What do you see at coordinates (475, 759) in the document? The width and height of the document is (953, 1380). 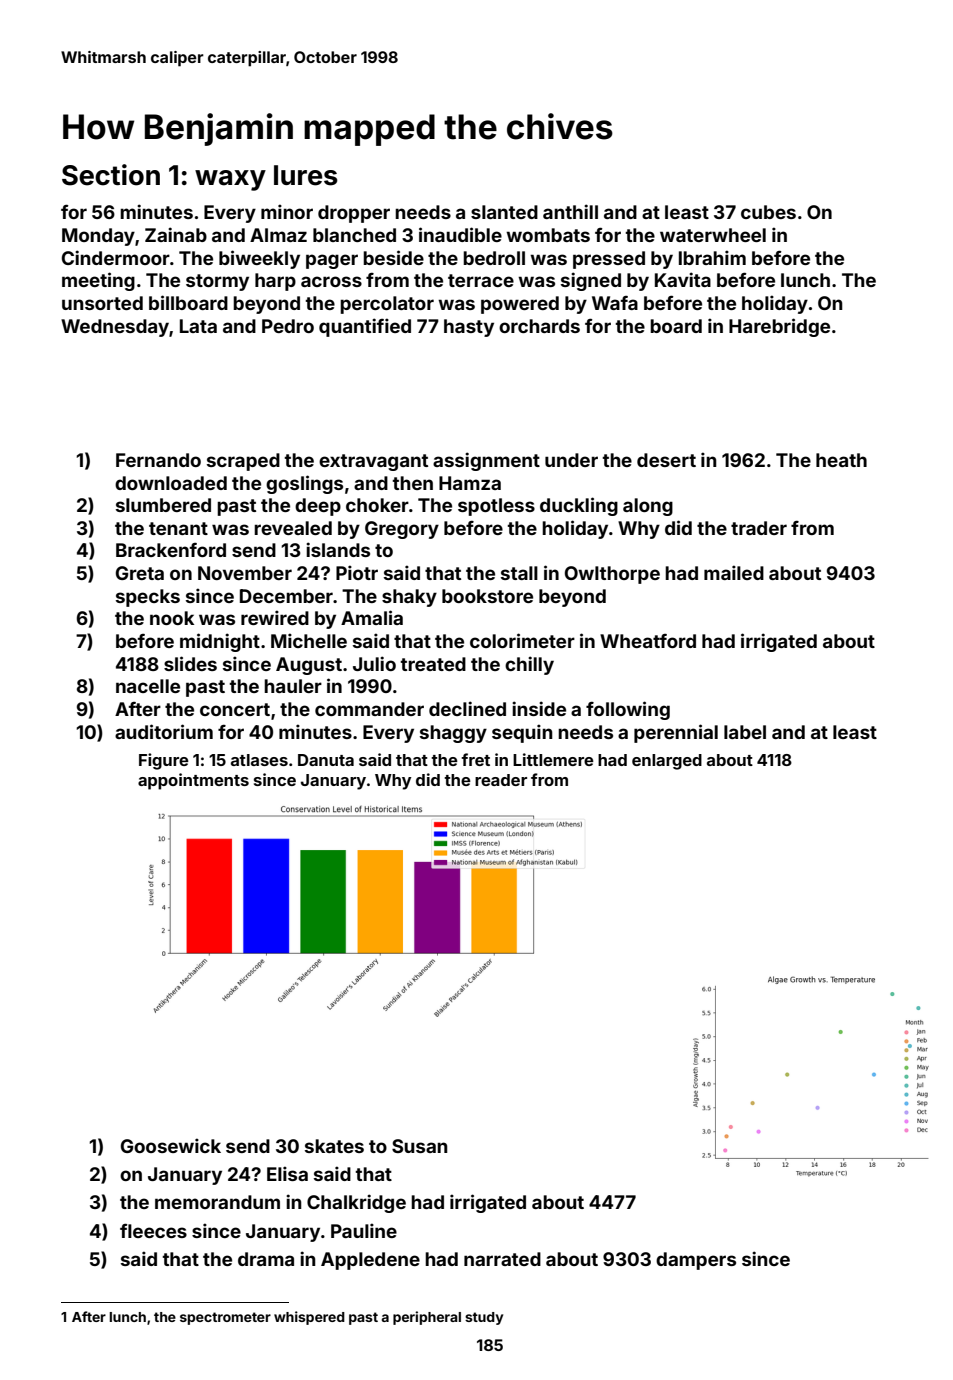 I see `fret` at bounding box center [475, 759].
